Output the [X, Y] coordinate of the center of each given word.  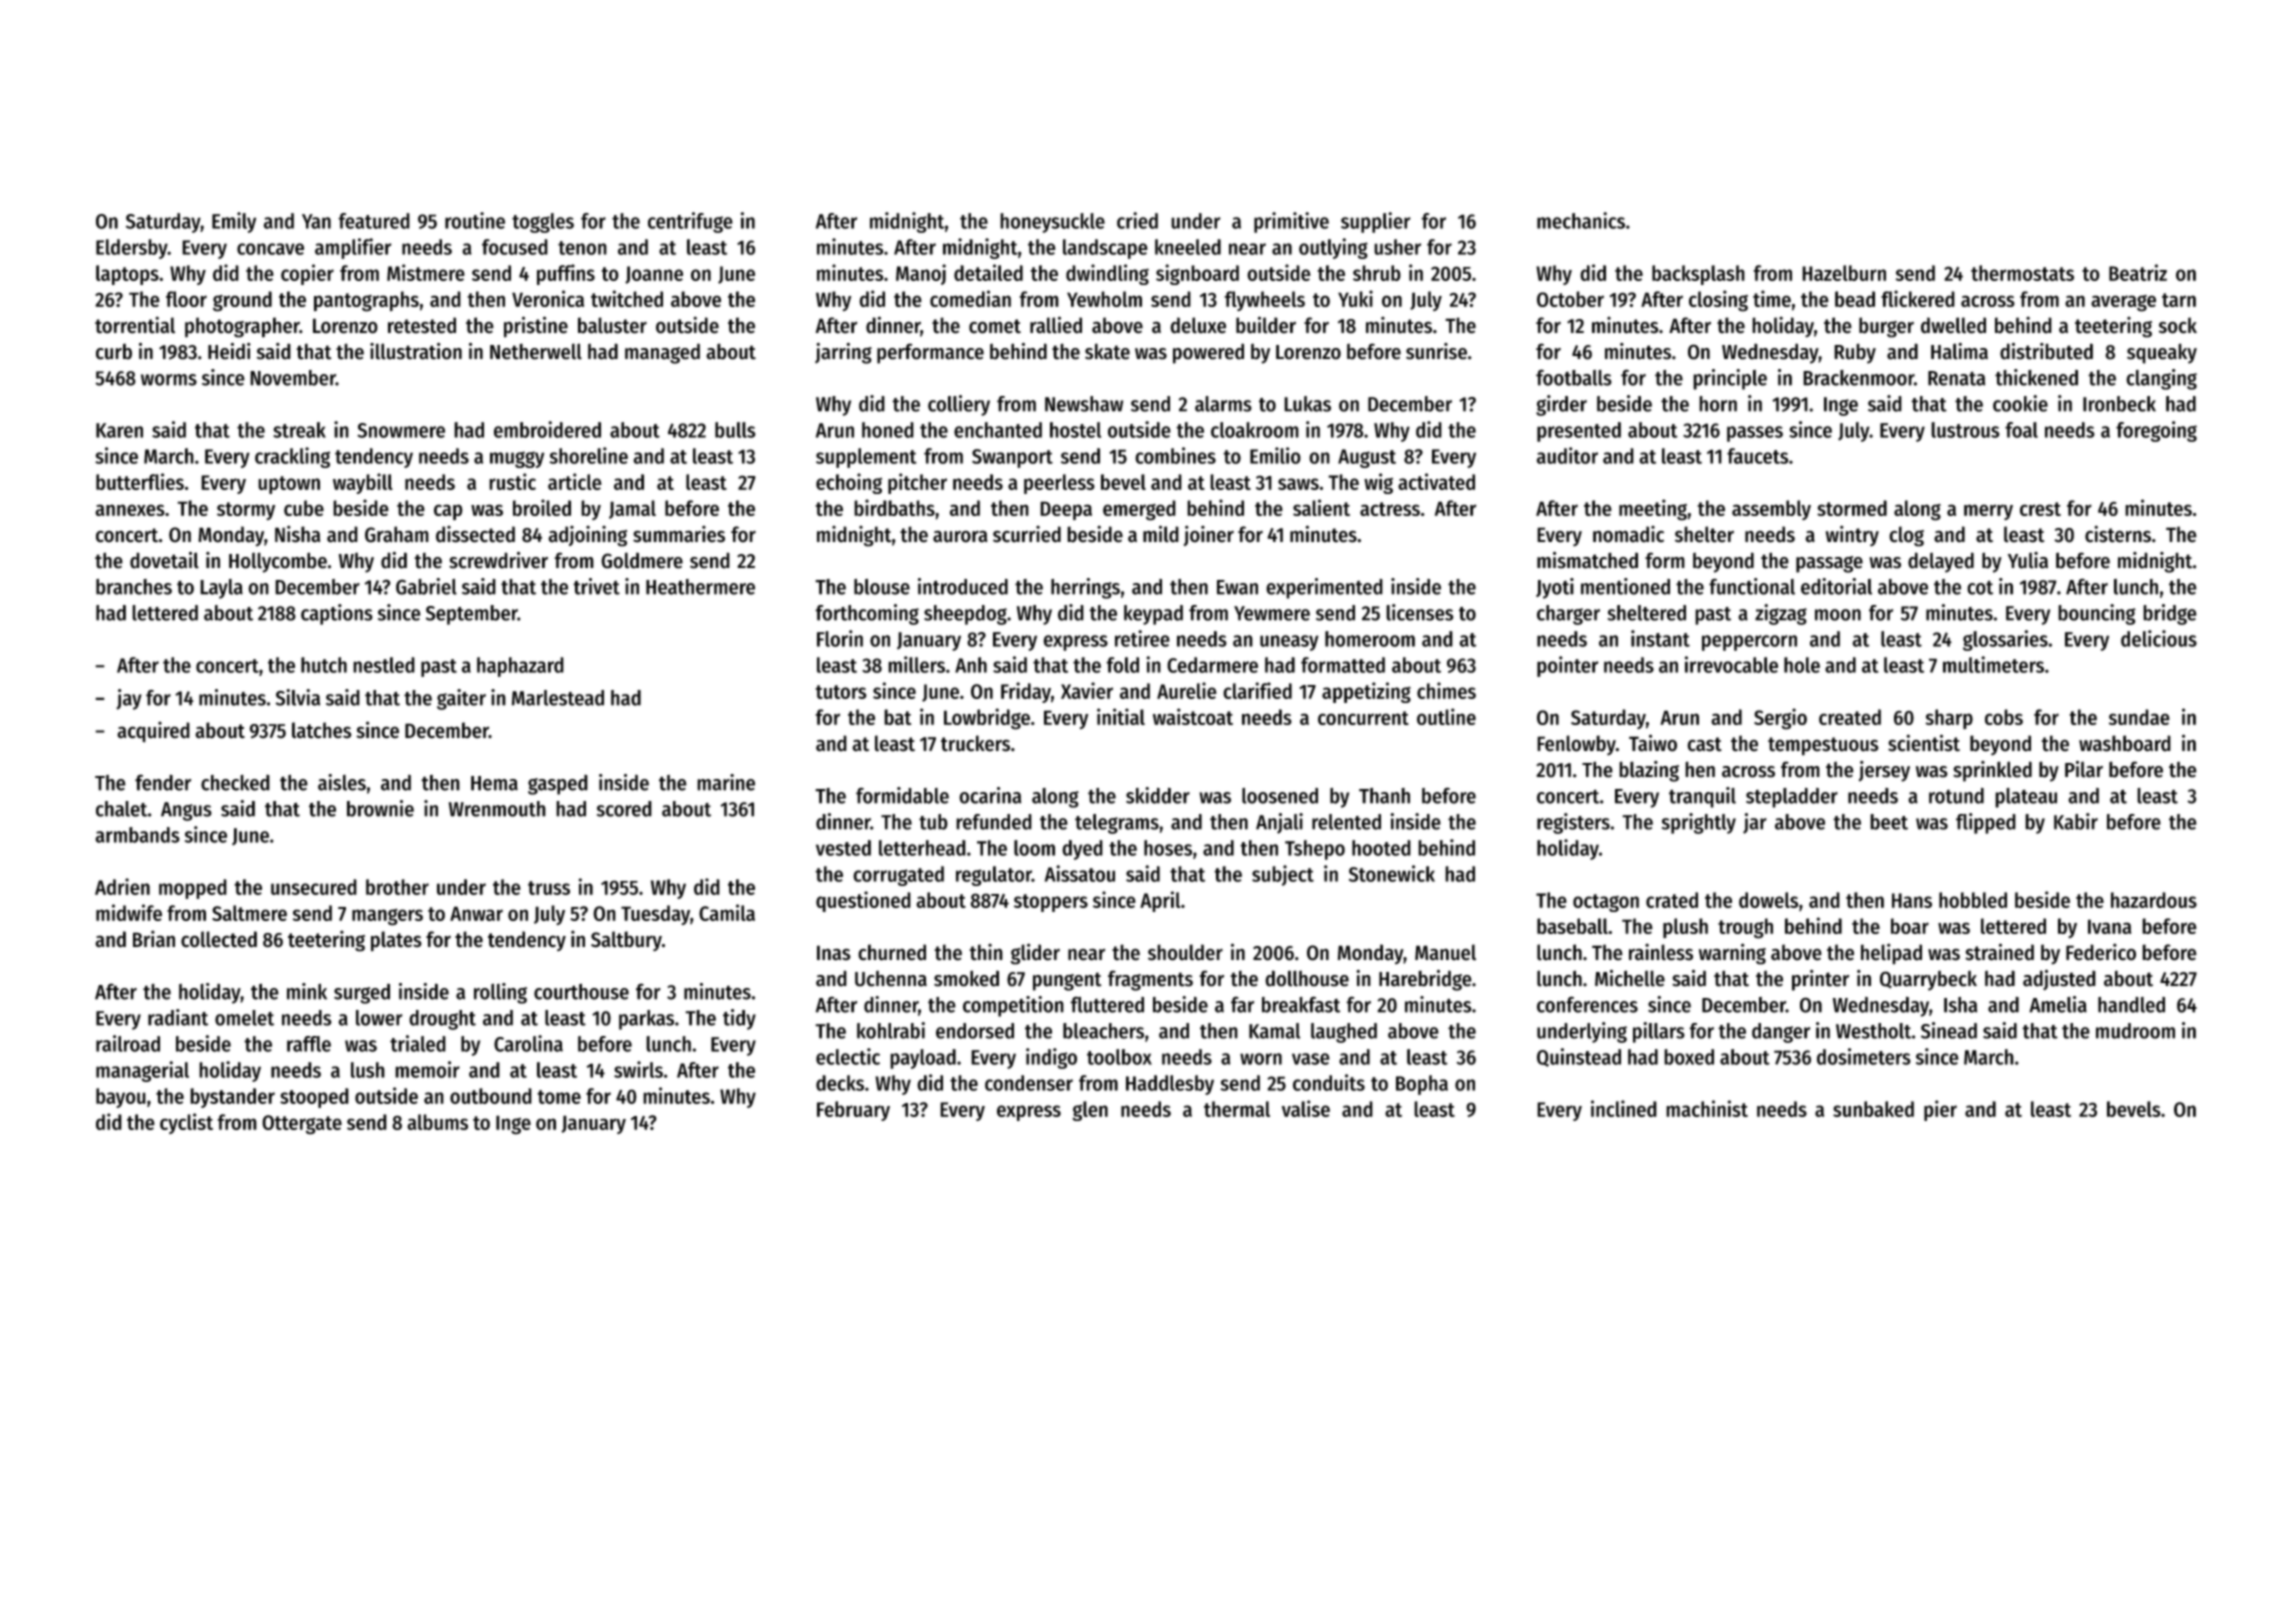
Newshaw [1084, 404]
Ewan [1237, 587]
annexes [130, 510]
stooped [314, 1098]
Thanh [1384, 796]
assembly [1771, 510]
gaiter [461, 699]
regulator [994, 876]
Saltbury [626, 941]
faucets [1758, 456]
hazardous [2154, 900]
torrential [135, 325]
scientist [1924, 743]
